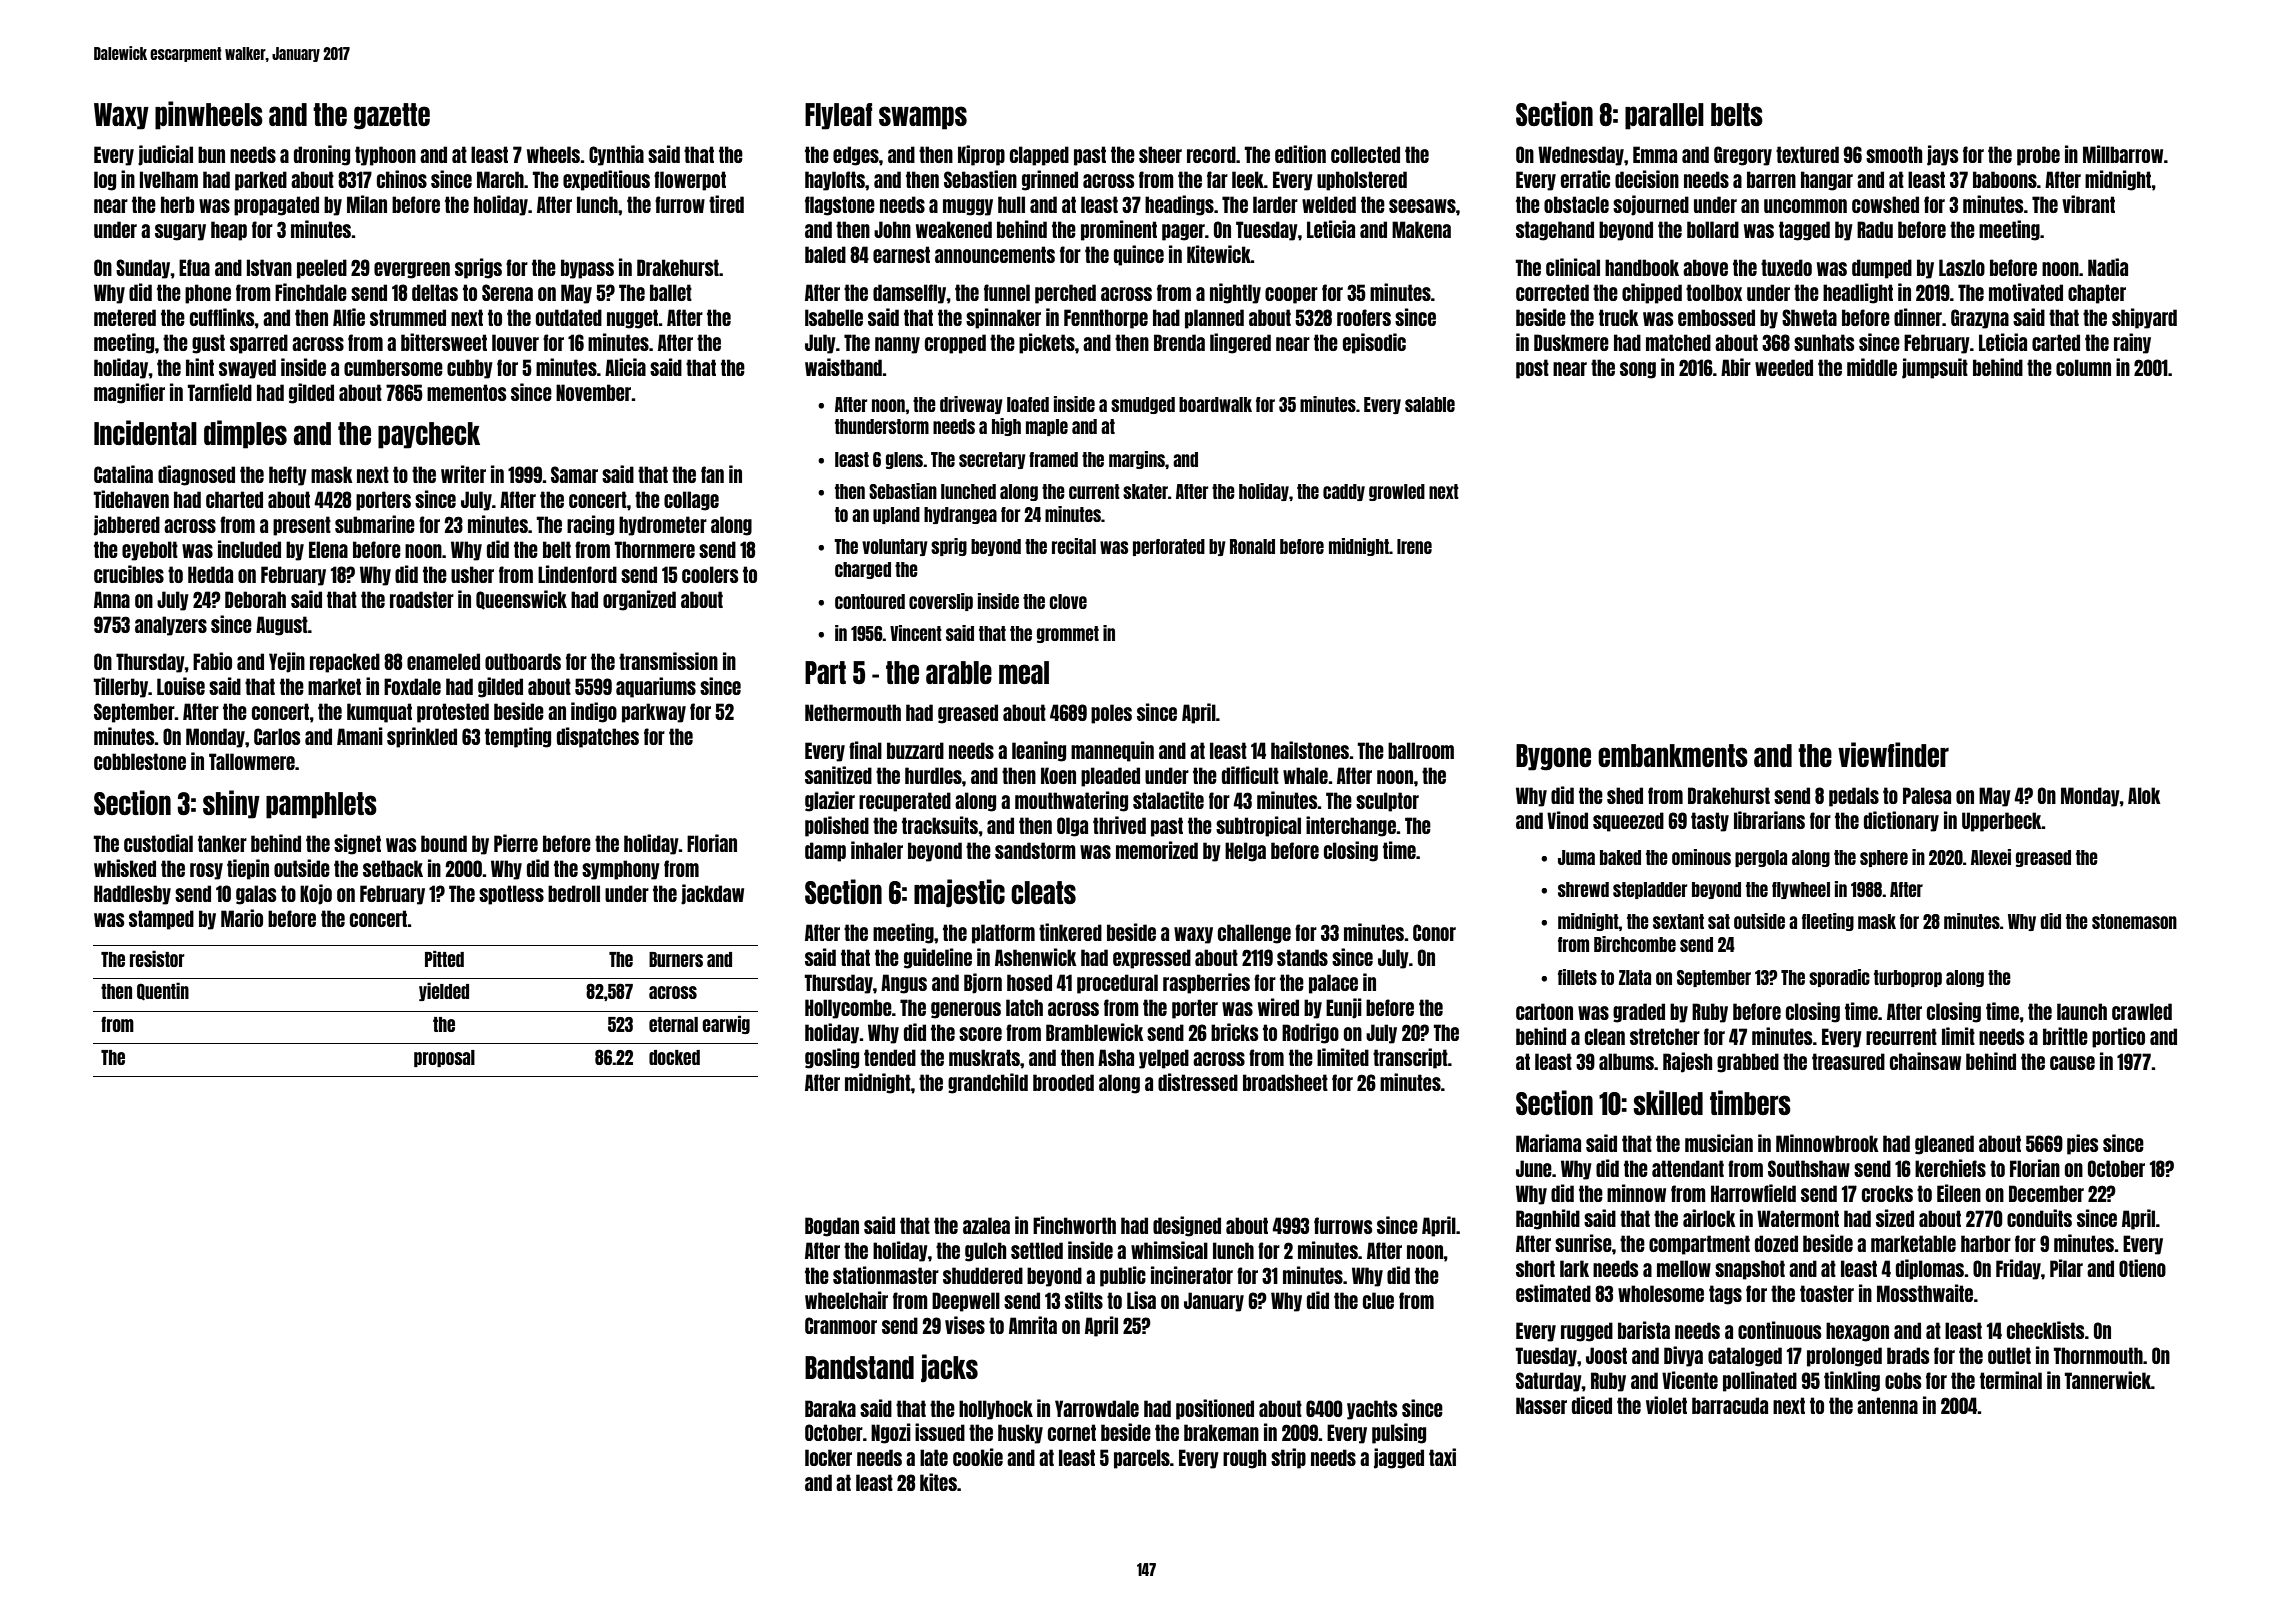 Image resolution: width=2274 pixels, height=1608 pixels. I want to click on column, so click(2083, 367).
